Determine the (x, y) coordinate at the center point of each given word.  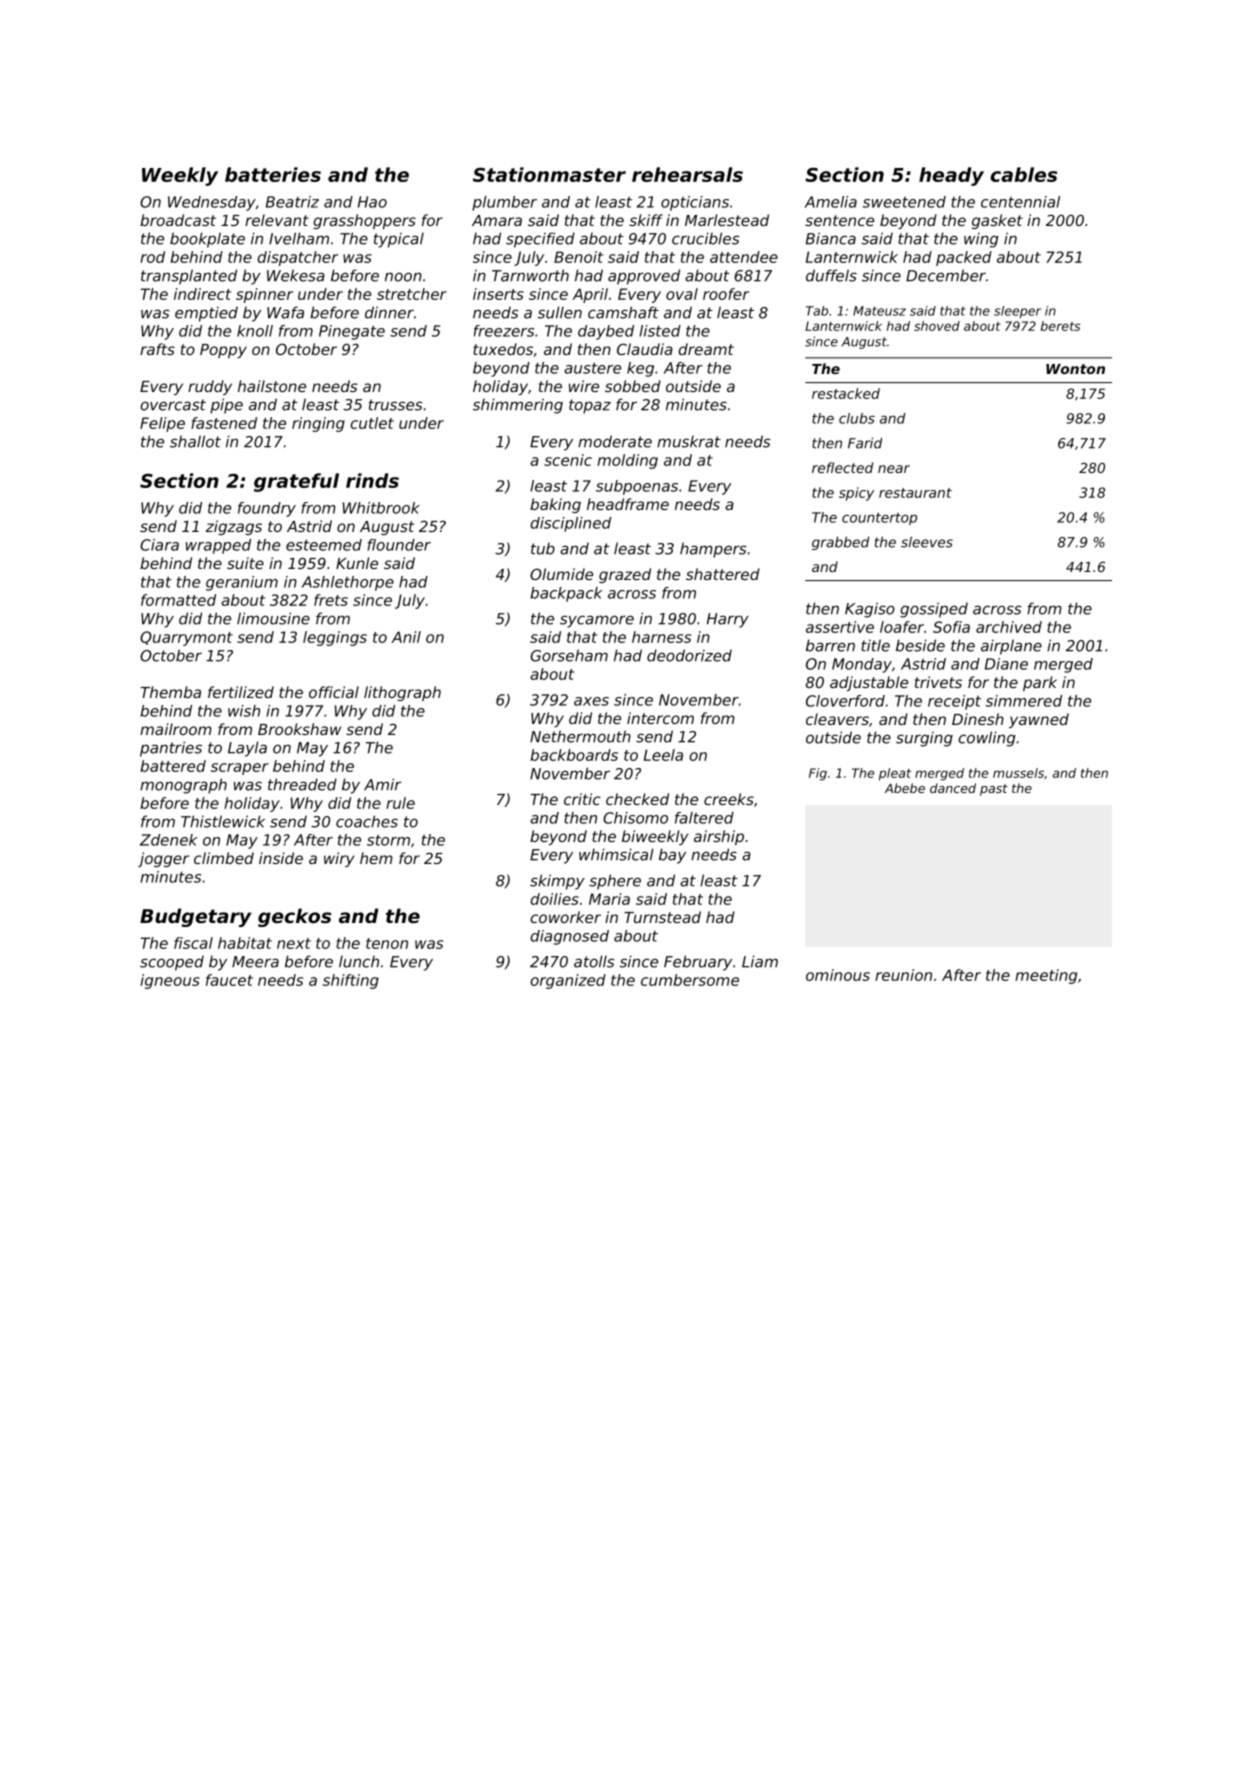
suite (245, 563)
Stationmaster (549, 174)
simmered (1024, 701)
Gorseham (569, 655)
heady (951, 176)
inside (281, 858)
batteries (273, 174)
